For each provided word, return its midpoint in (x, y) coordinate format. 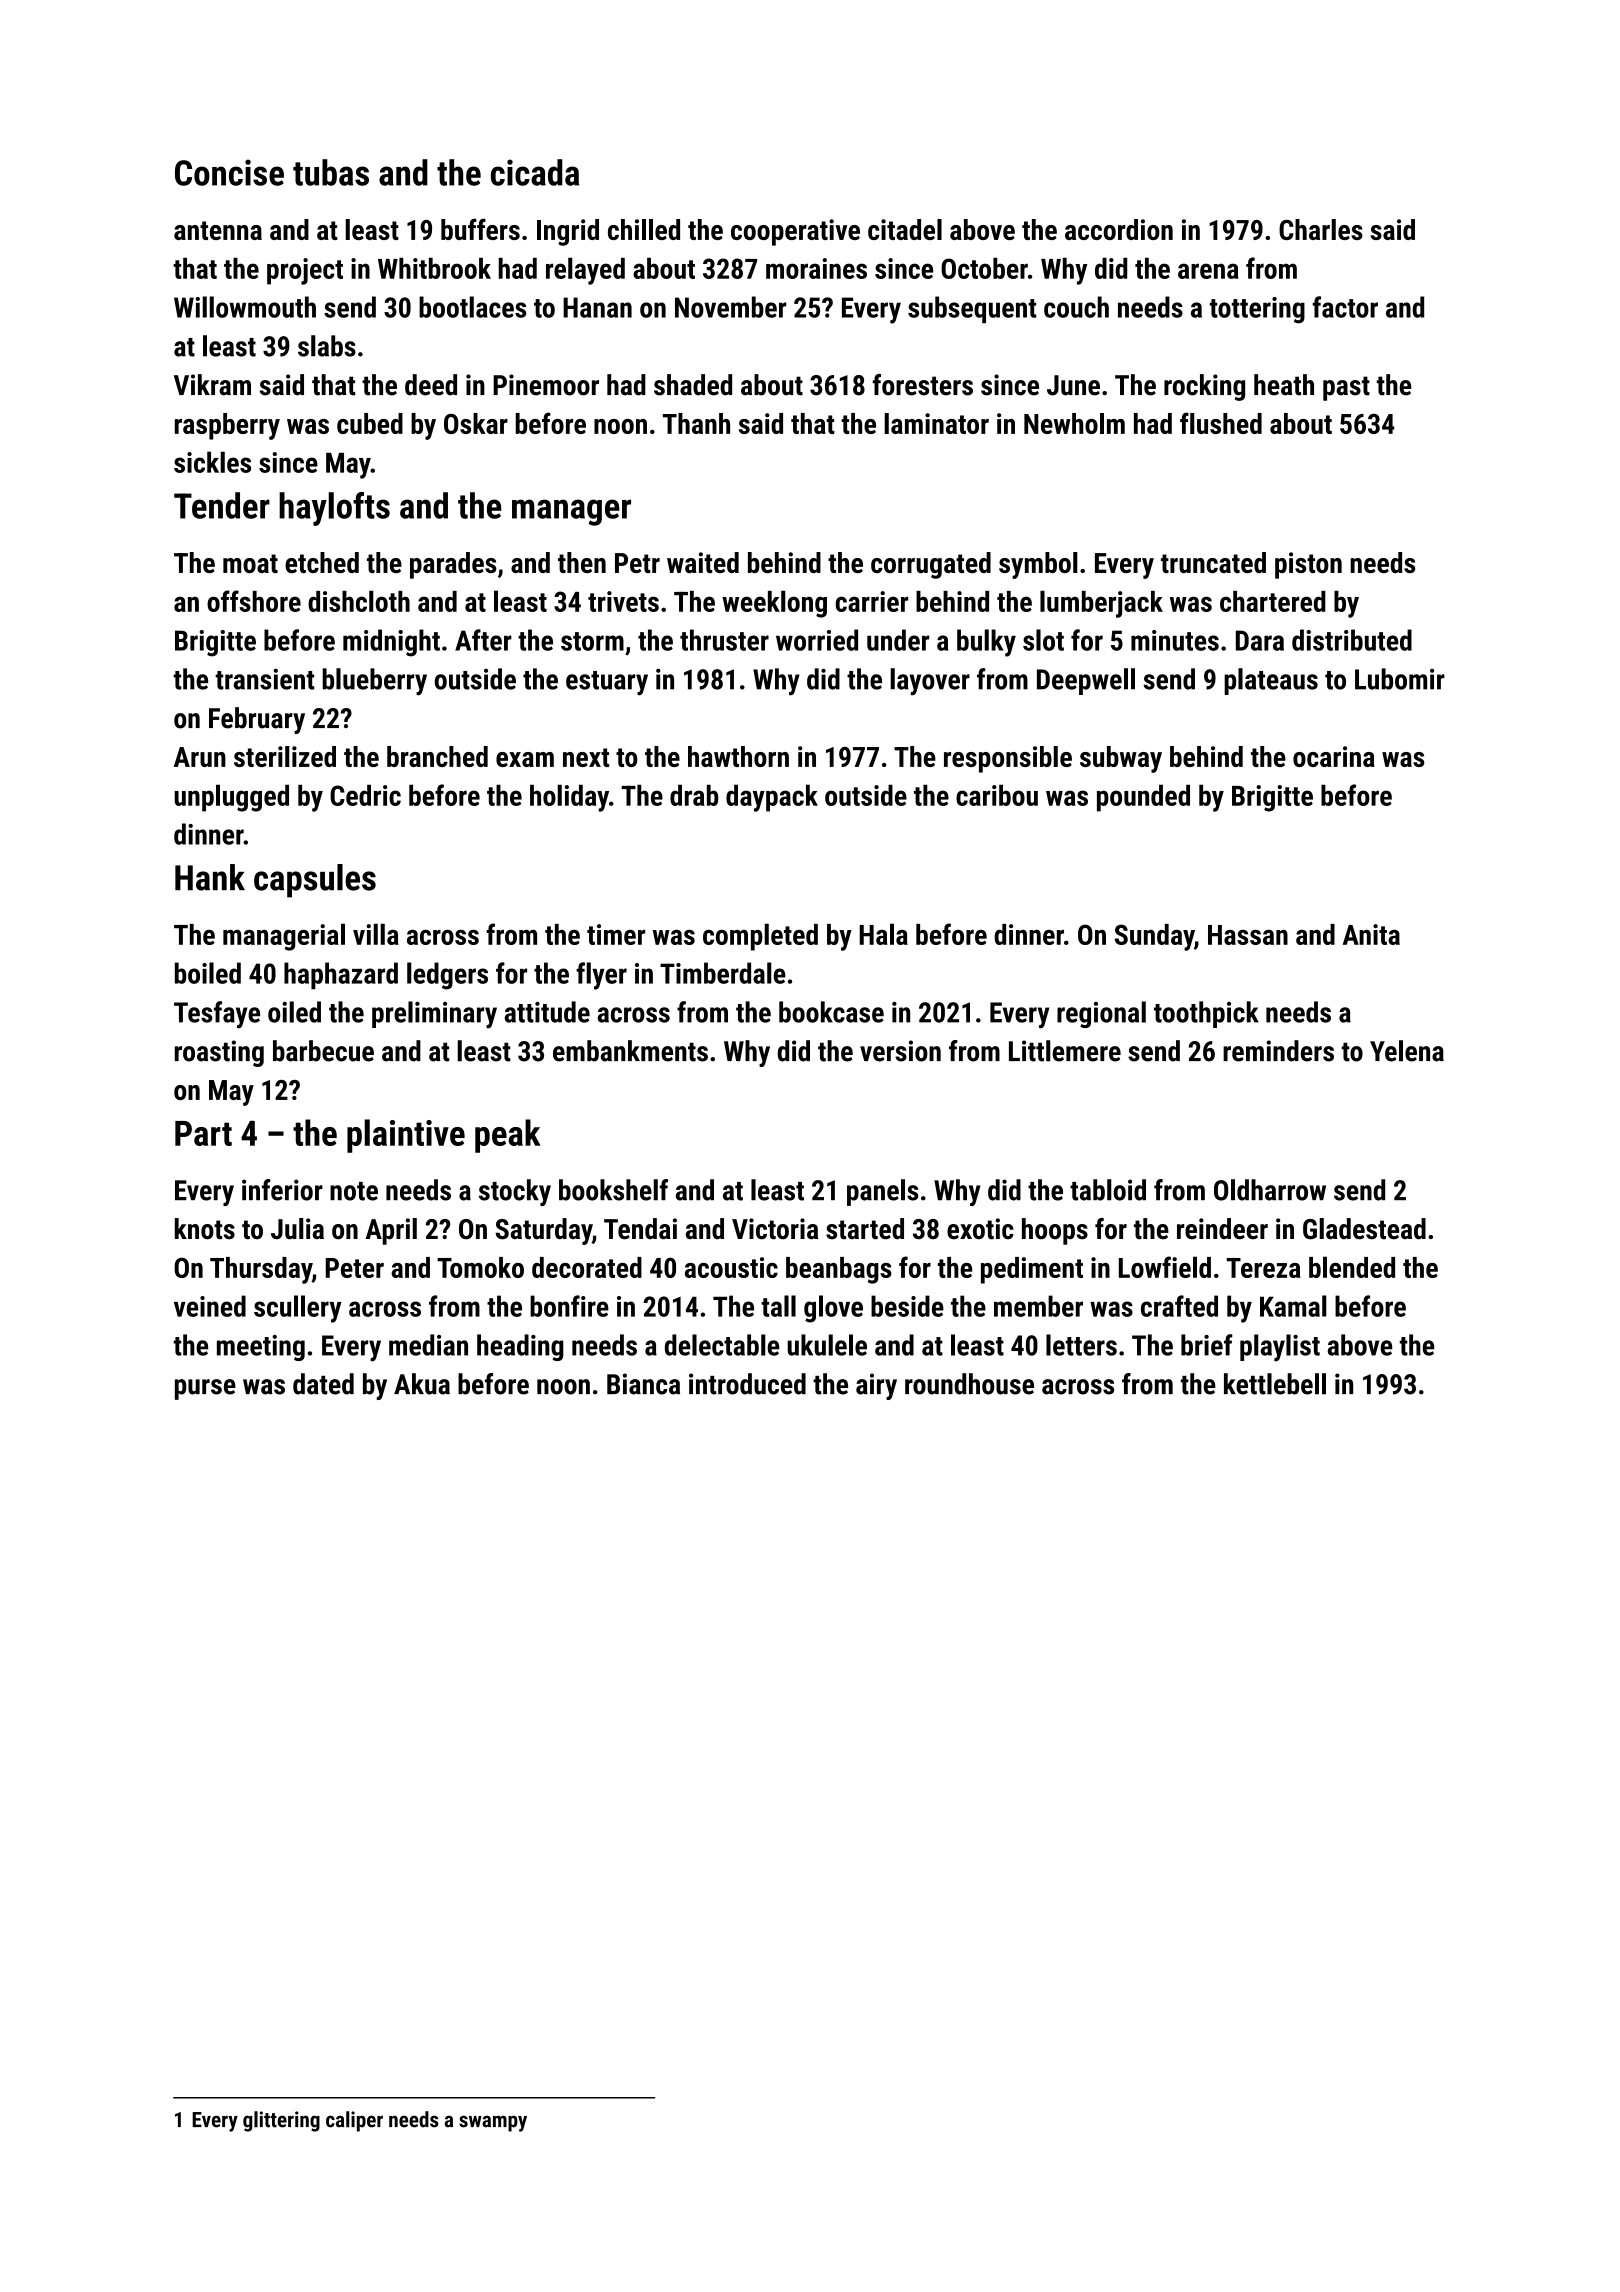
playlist (1280, 1348)
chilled (644, 229)
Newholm (1074, 423)
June (1073, 385)
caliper (354, 2121)
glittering (281, 2121)
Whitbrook (434, 268)
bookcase (831, 1012)
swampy (493, 2123)
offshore (254, 601)
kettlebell (1275, 1384)
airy (876, 1386)
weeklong (774, 604)
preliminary (434, 1015)
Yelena (1407, 1051)
